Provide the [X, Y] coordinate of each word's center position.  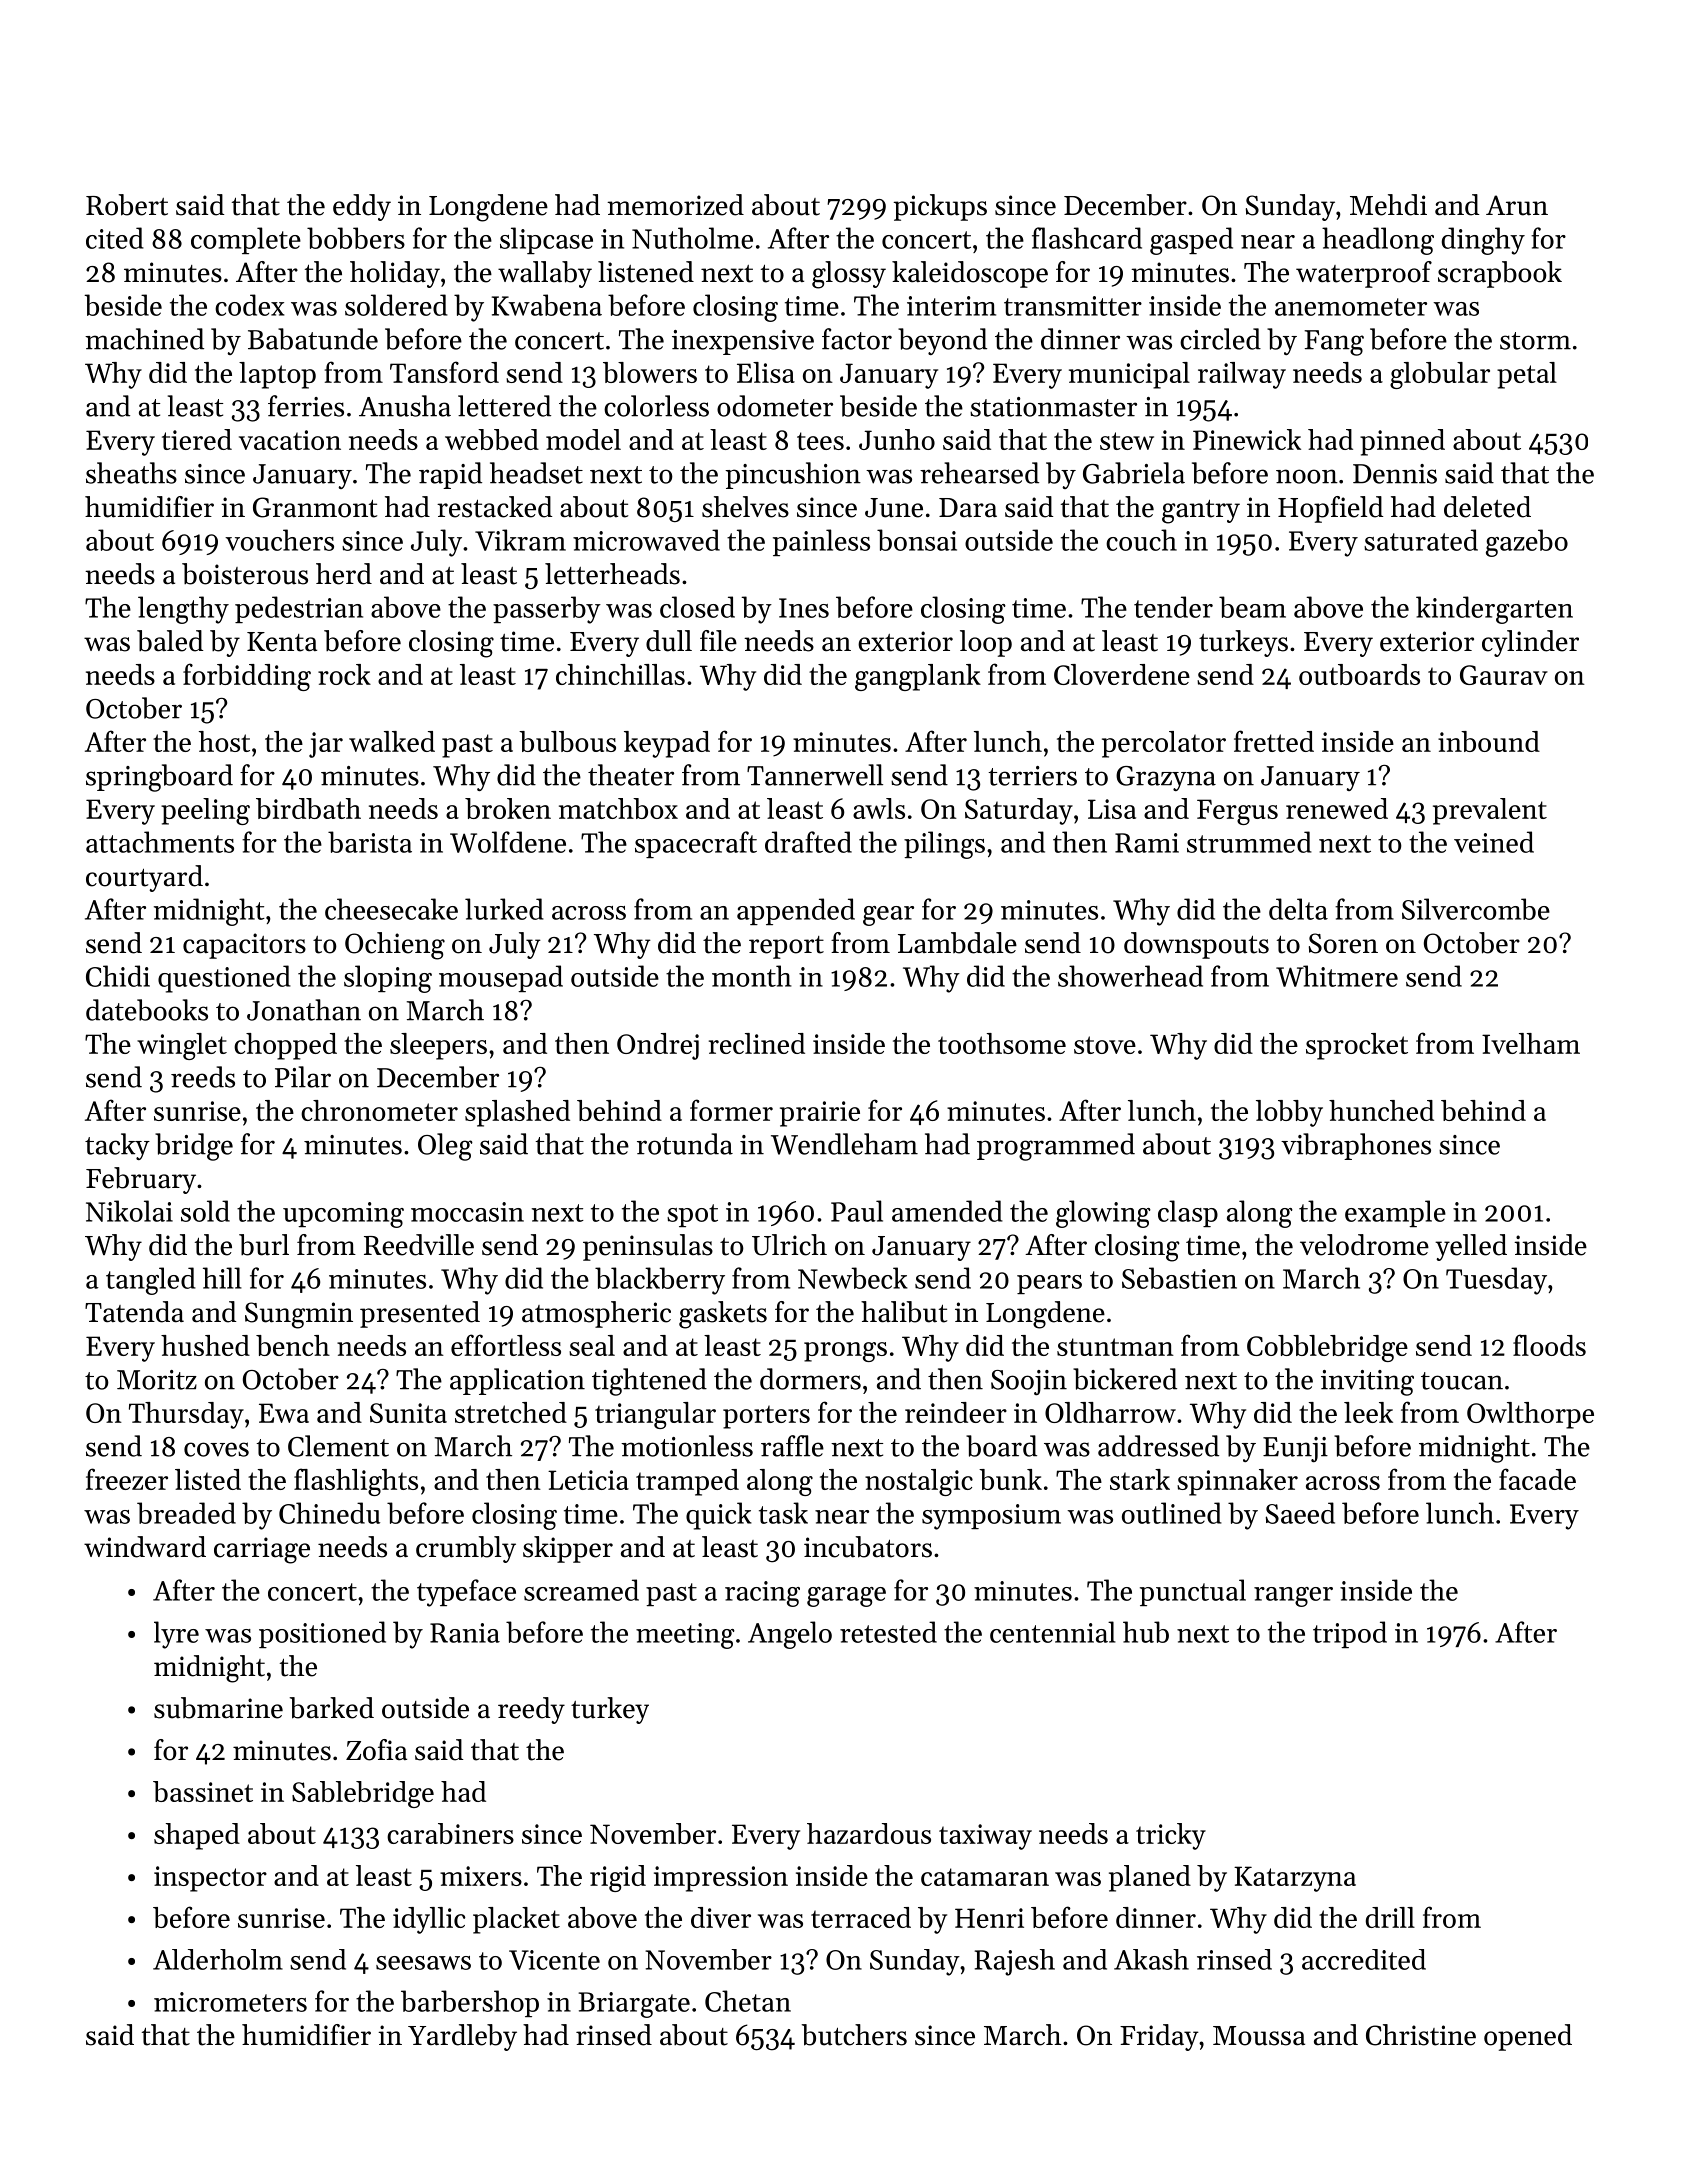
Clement [338, 1446]
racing [762, 1594]
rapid [450, 475]
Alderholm [218, 1959]
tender [1173, 607]
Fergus [1237, 812]
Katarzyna [1295, 1879]
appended [796, 911]
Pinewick [1247, 439]
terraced [861, 1917]
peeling [205, 811]
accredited [1364, 1959]
